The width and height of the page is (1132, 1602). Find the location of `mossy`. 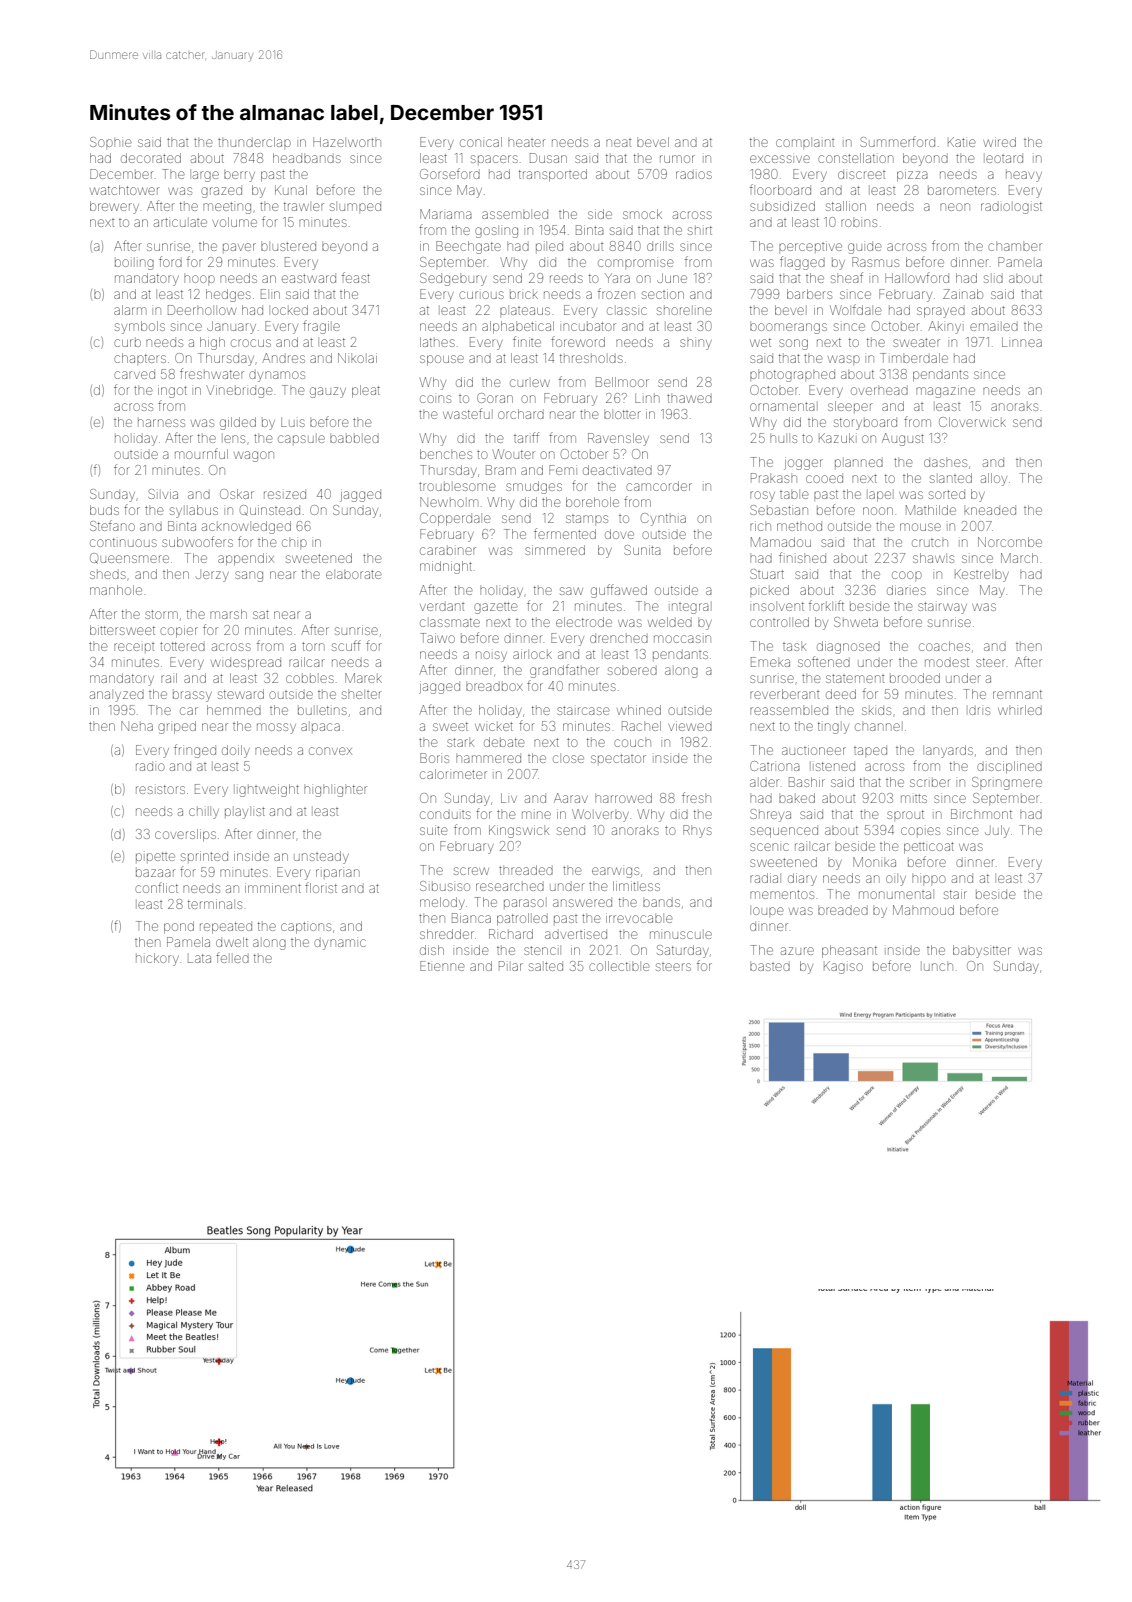

mossy is located at coordinates (276, 728).
